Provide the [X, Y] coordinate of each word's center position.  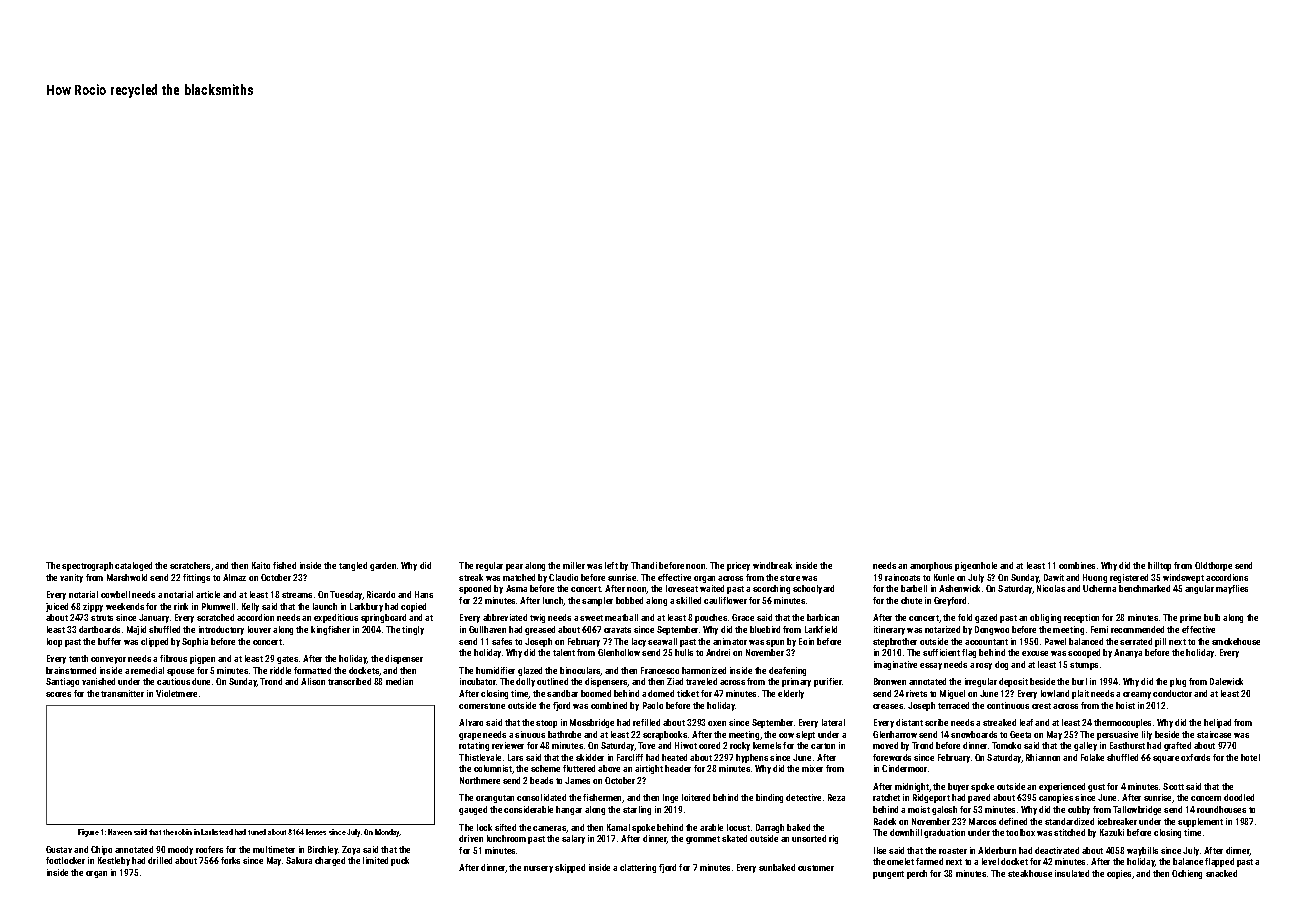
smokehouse [1236, 641]
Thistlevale [480, 757]
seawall [662, 641]
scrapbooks [665, 735]
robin [183, 832]
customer [816, 868]
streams [297, 595]
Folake [1092, 757]
